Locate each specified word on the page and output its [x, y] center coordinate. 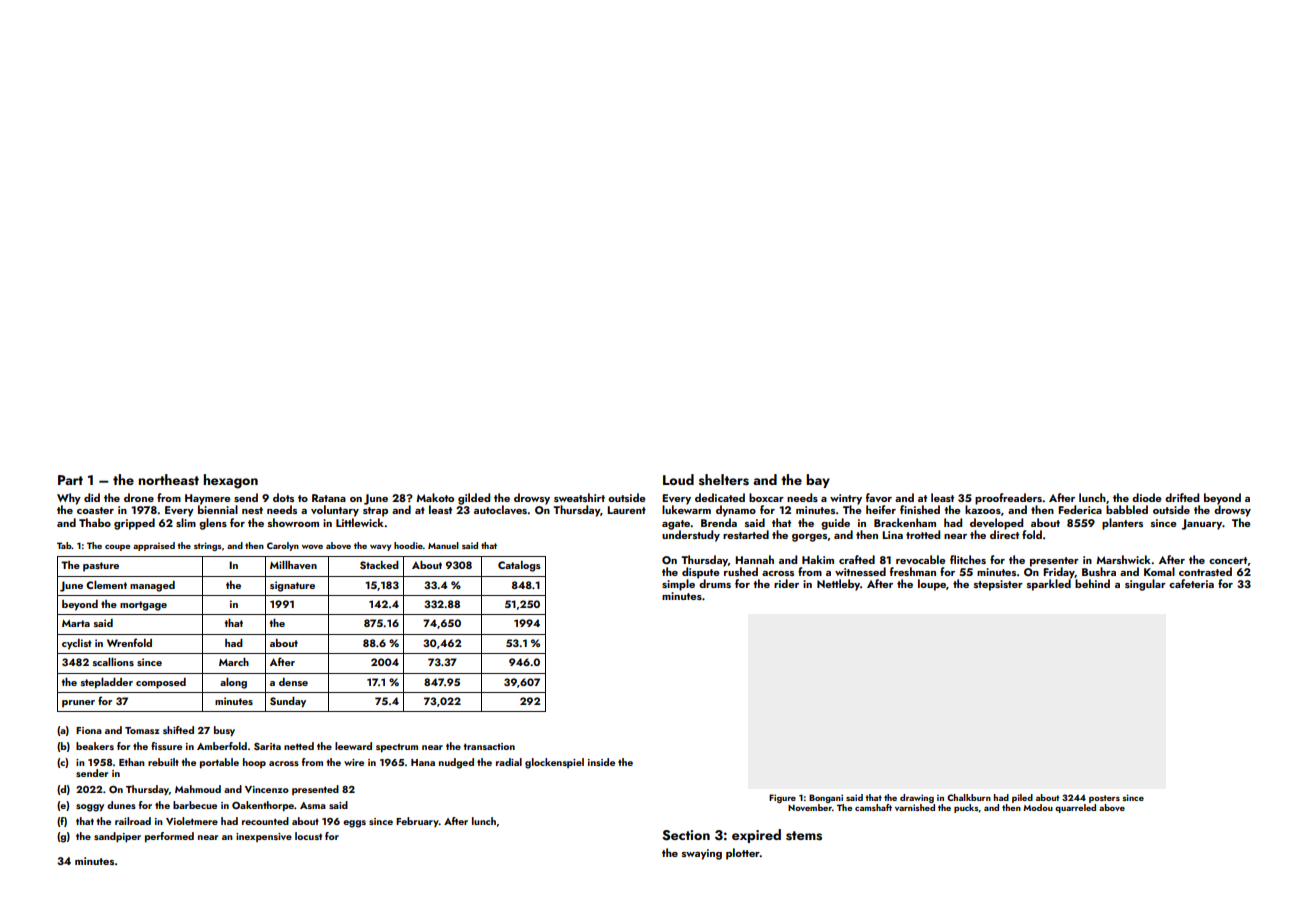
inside [601, 762]
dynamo [736, 511]
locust [308, 836]
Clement [106, 585]
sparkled [1049, 585]
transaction [489, 746]
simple [678, 585]
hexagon [230, 481]
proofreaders [1009, 499]
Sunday [288, 702]
